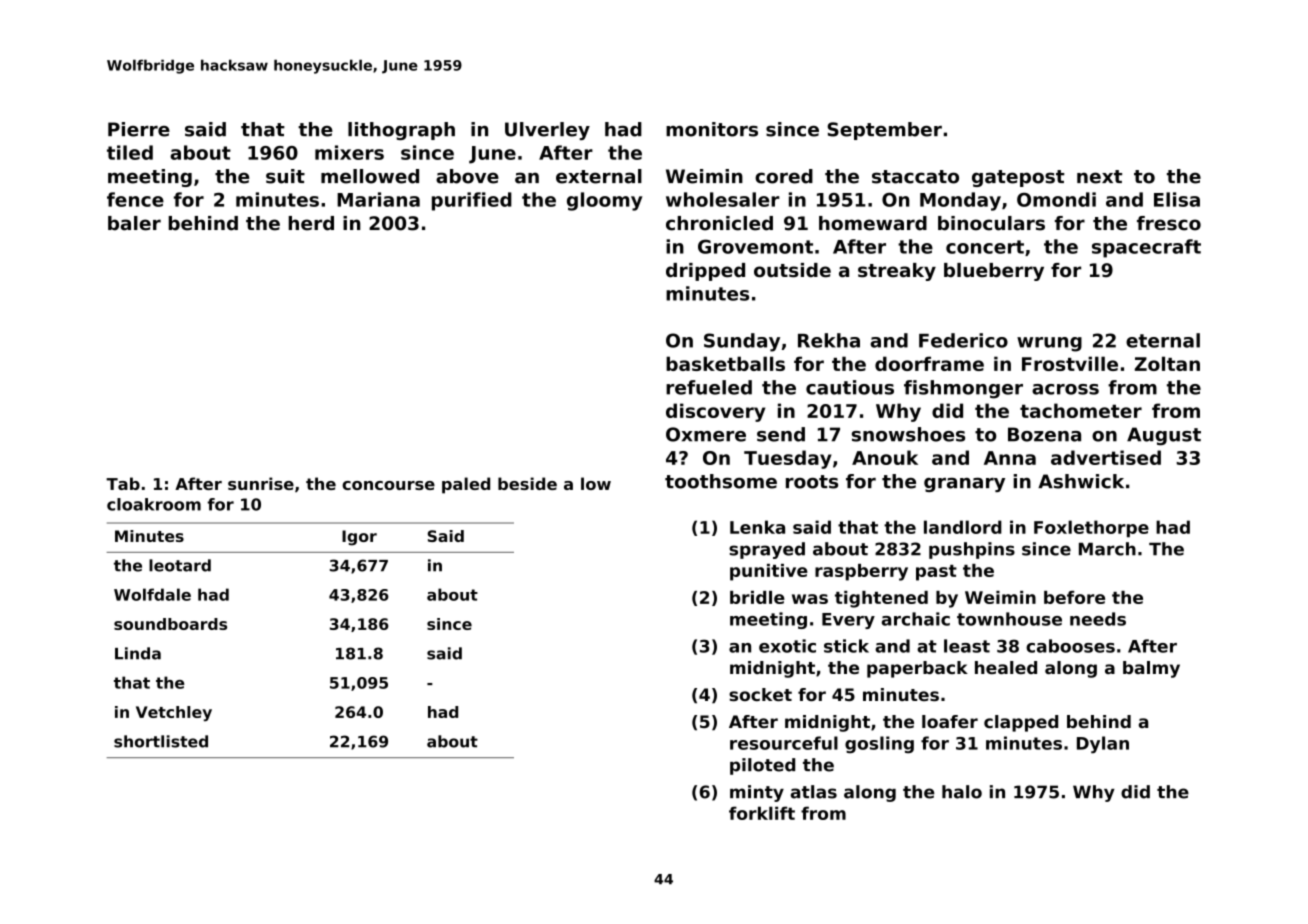  Describe the element at coordinates (1107, 549) in the screenshot. I see `March` at that location.
